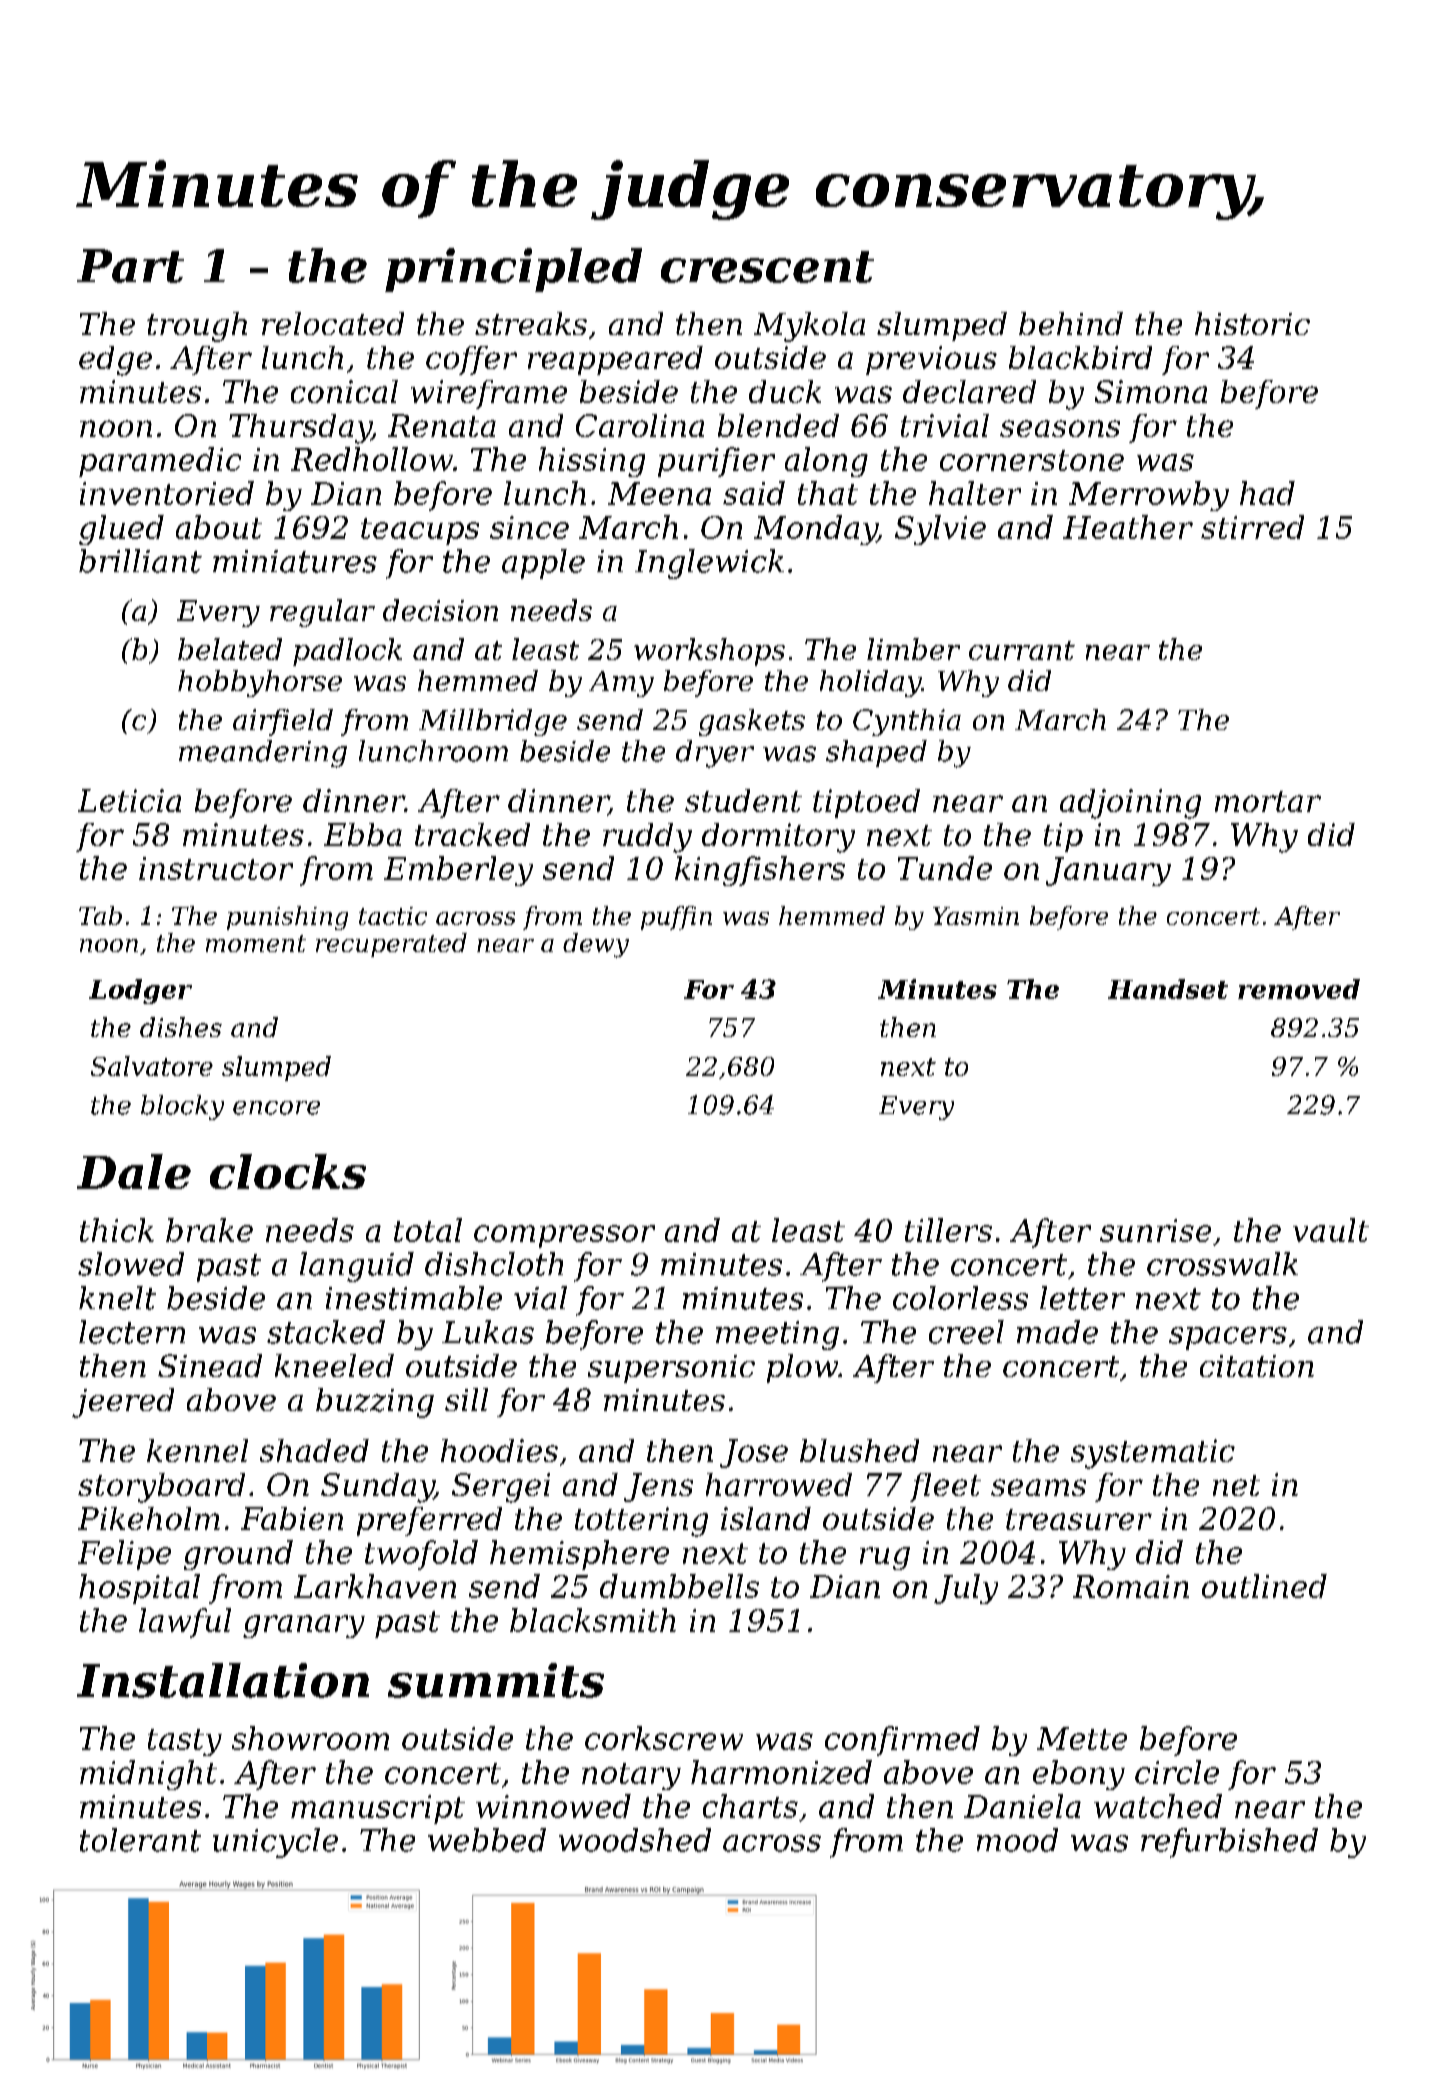  What do you see at coordinates (913, 649) in the image?
I see `limber` at bounding box center [913, 649].
